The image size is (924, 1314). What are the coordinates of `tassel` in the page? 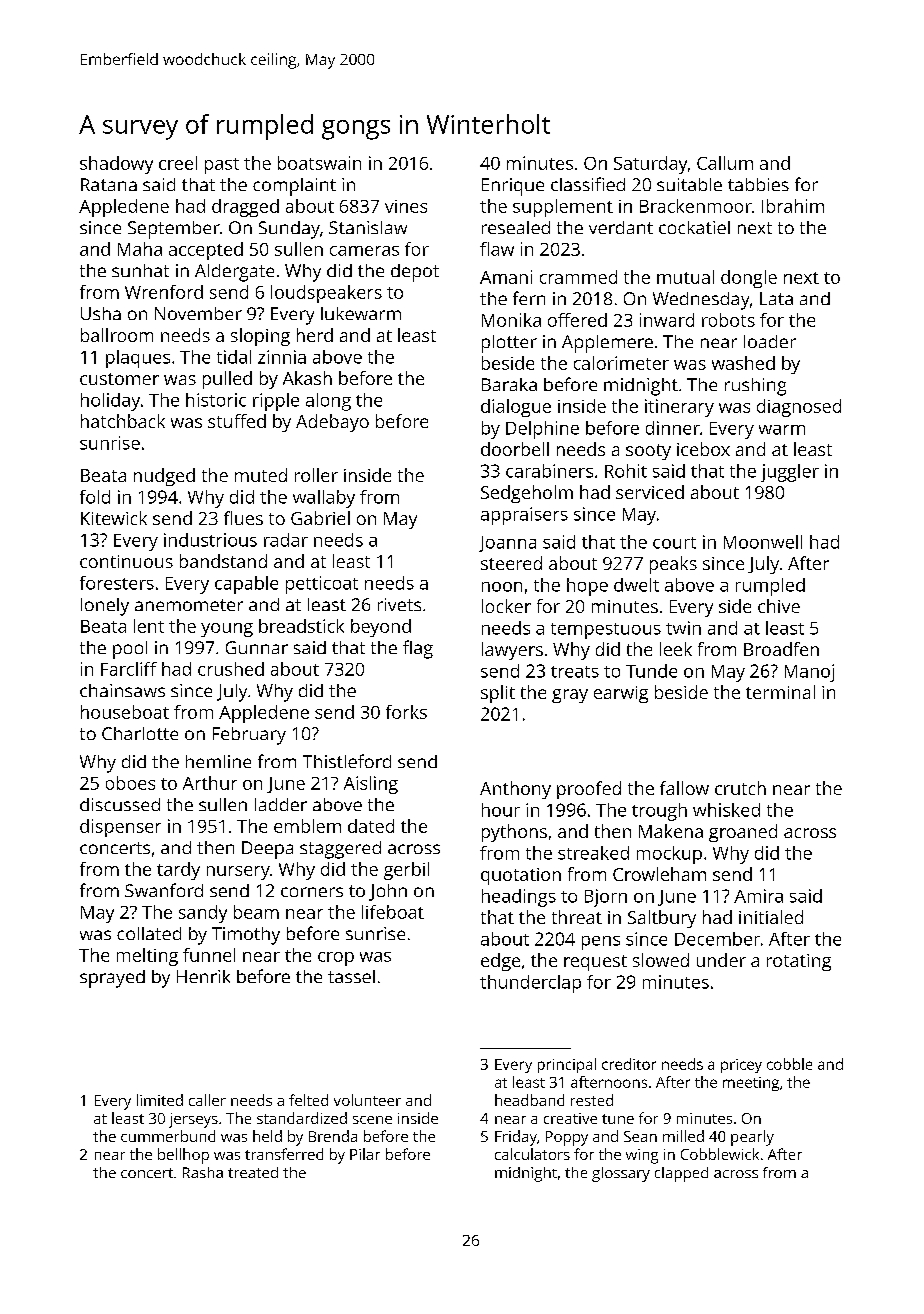 It's located at (351, 976).
